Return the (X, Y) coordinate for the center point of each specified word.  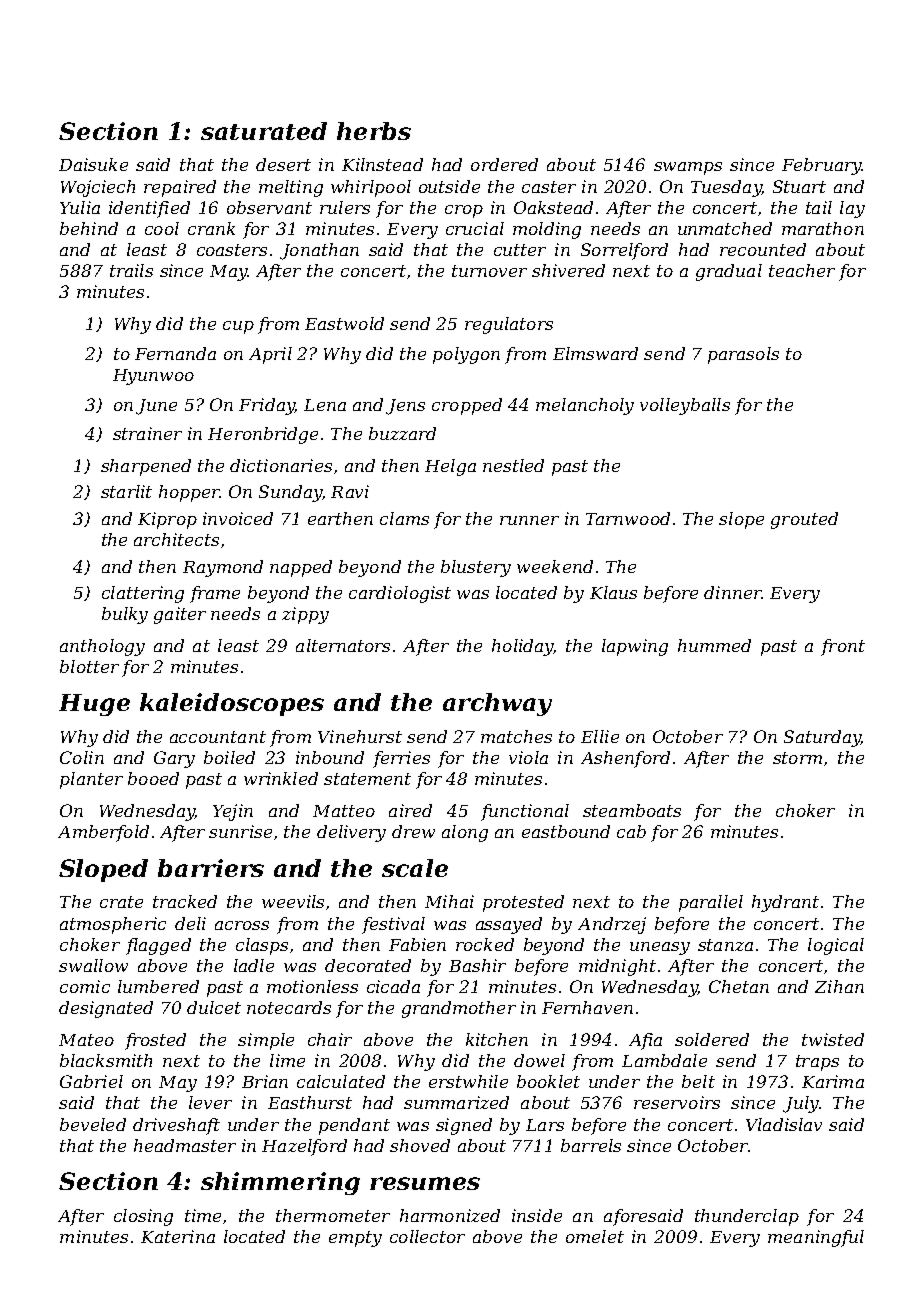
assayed (509, 925)
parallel (711, 903)
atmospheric (113, 925)
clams (404, 518)
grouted (804, 520)
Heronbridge (263, 435)
